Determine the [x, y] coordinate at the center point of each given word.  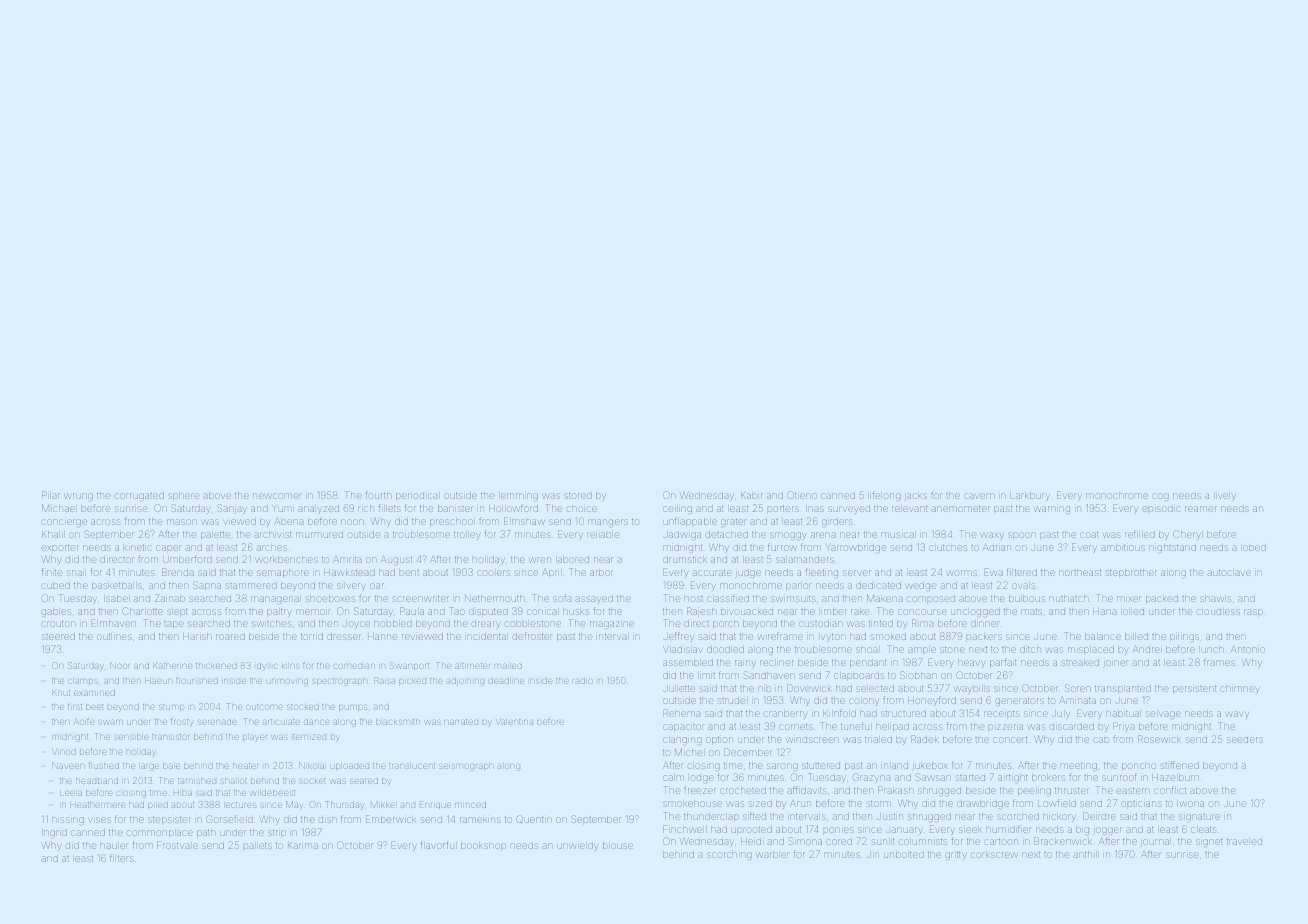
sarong [782, 767]
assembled [688, 663]
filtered [1022, 572]
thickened [216, 666]
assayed [594, 600]
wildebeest [273, 793]
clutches [948, 547]
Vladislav [682, 649]
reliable [603, 535]
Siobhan [918, 675]
